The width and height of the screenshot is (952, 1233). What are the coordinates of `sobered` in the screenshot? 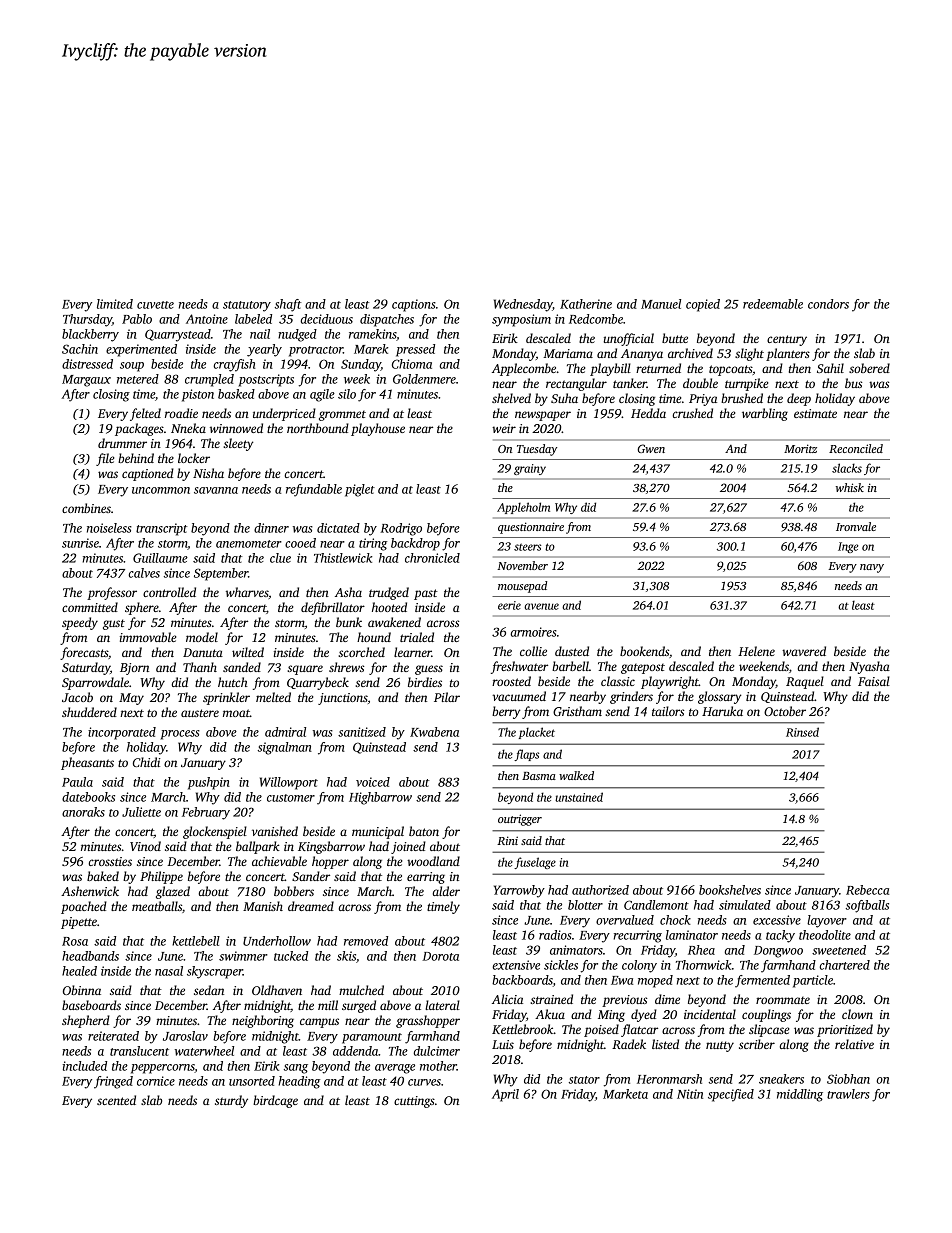 It's located at (869, 368).
